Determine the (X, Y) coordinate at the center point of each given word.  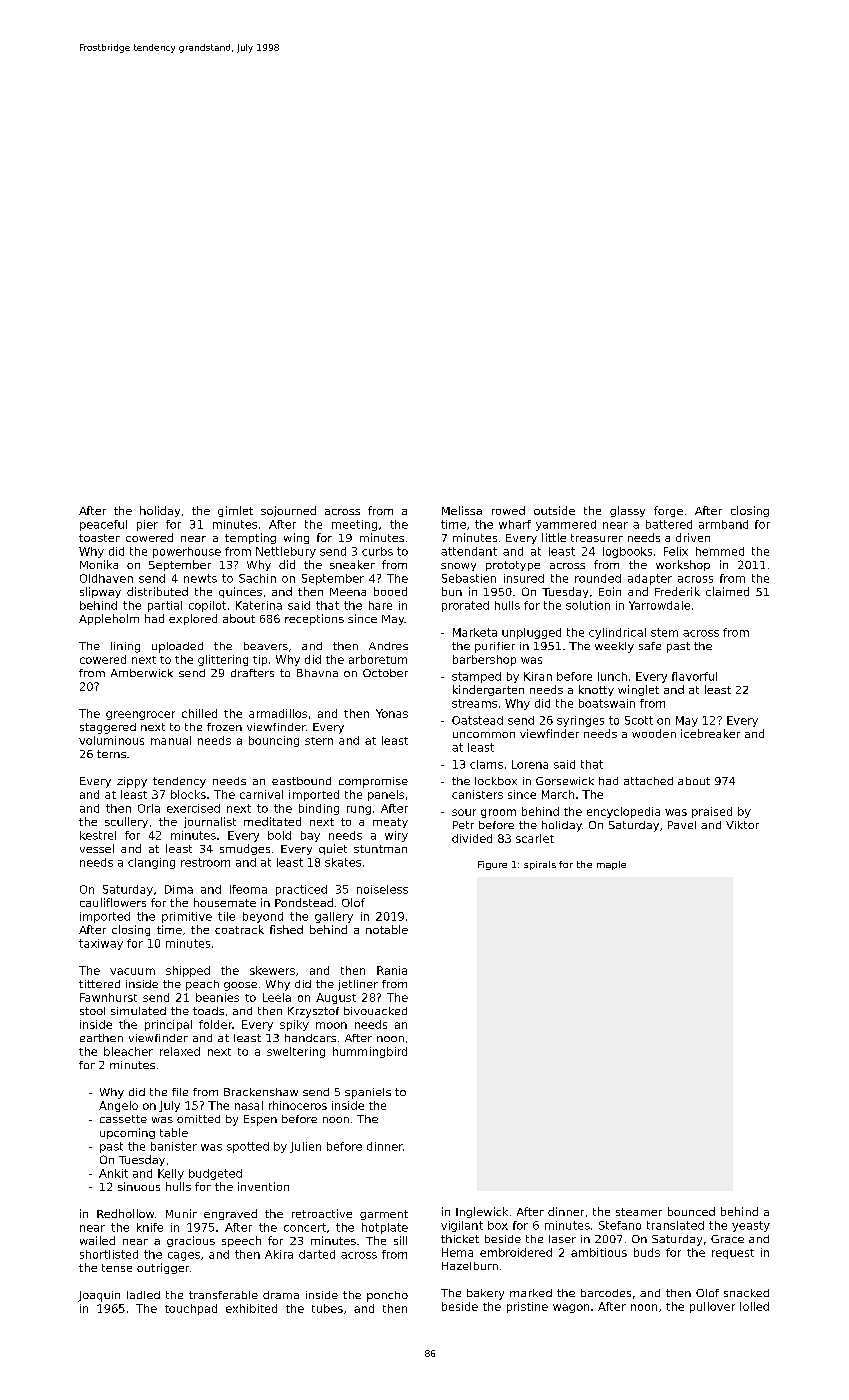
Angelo (118, 1106)
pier (147, 525)
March (558, 794)
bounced (691, 1211)
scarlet (535, 838)
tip (260, 660)
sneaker (352, 564)
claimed (727, 591)
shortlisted (109, 1254)
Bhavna (317, 673)
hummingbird (370, 1052)
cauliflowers (113, 902)
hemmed (720, 551)
